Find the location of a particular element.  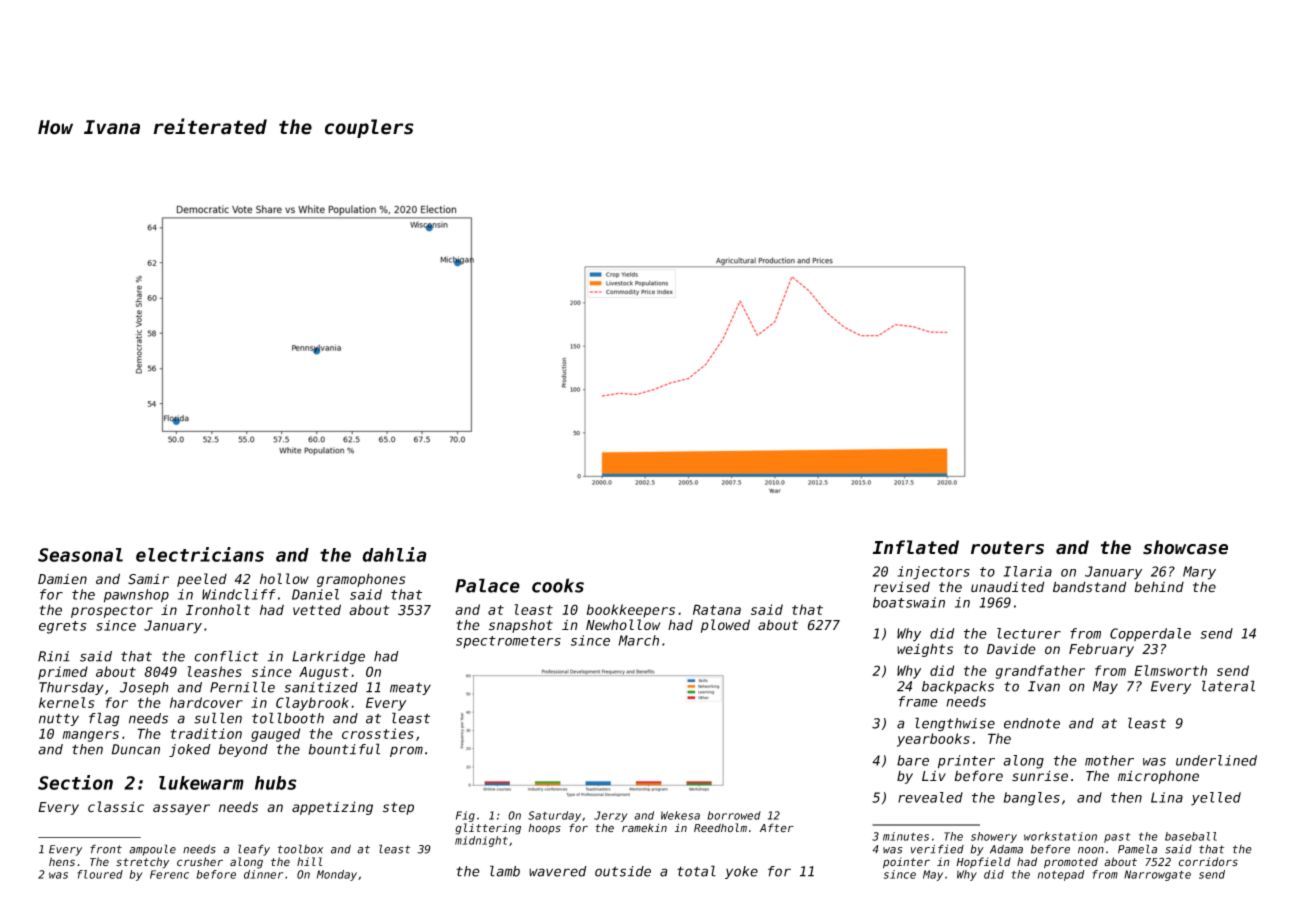

Elmsworth is located at coordinates (1170, 670).
